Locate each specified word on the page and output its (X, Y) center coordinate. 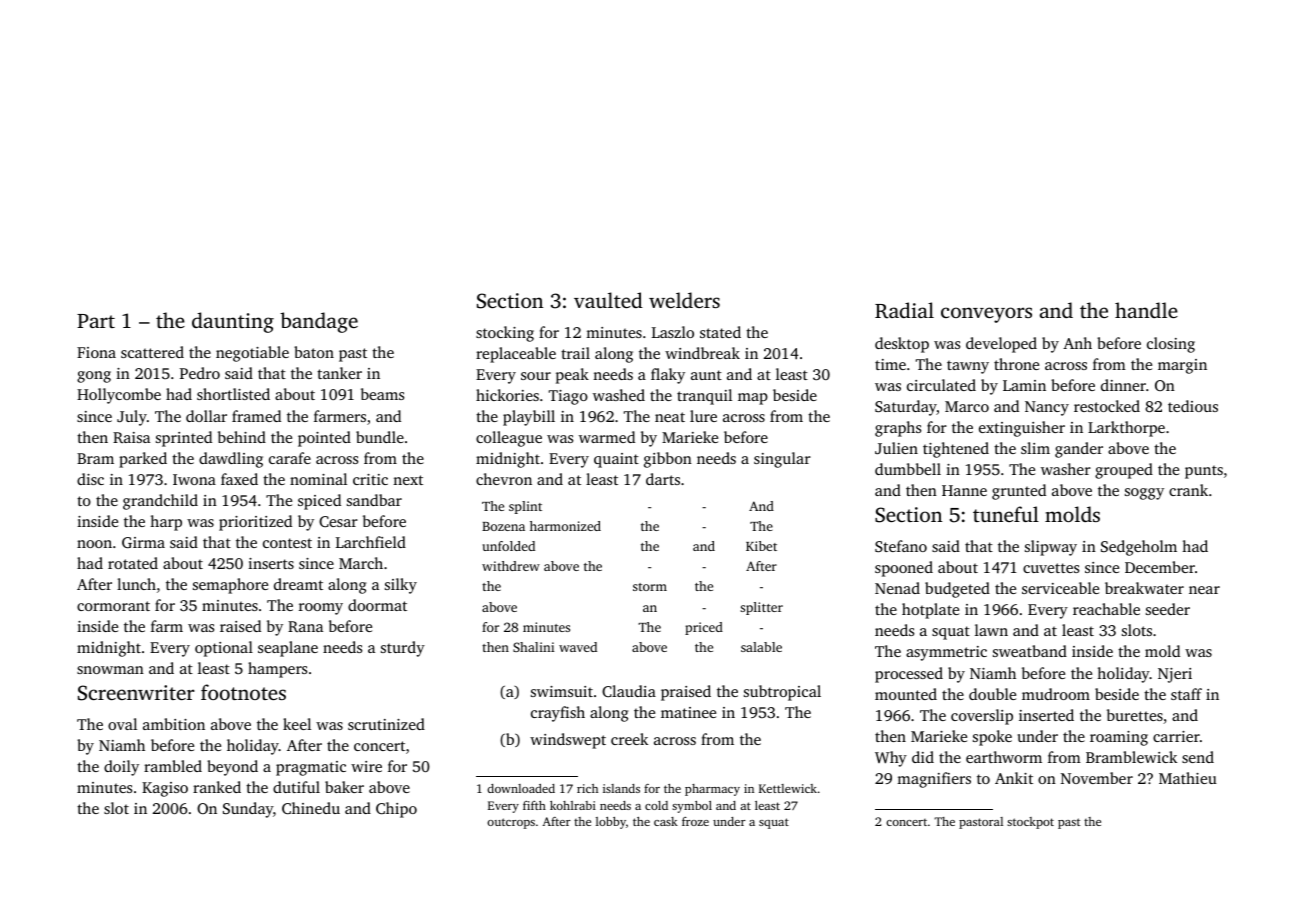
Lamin (1024, 385)
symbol (692, 807)
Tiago (568, 397)
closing (1171, 345)
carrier (1176, 736)
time (890, 364)
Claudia (629, 691)
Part (96, 321)
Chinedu (311, 808)
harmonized (565, 526)
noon (94, 544)
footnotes (243, 692)
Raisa (131, 437)
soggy (1144, 494)
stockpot (1030, 823)
